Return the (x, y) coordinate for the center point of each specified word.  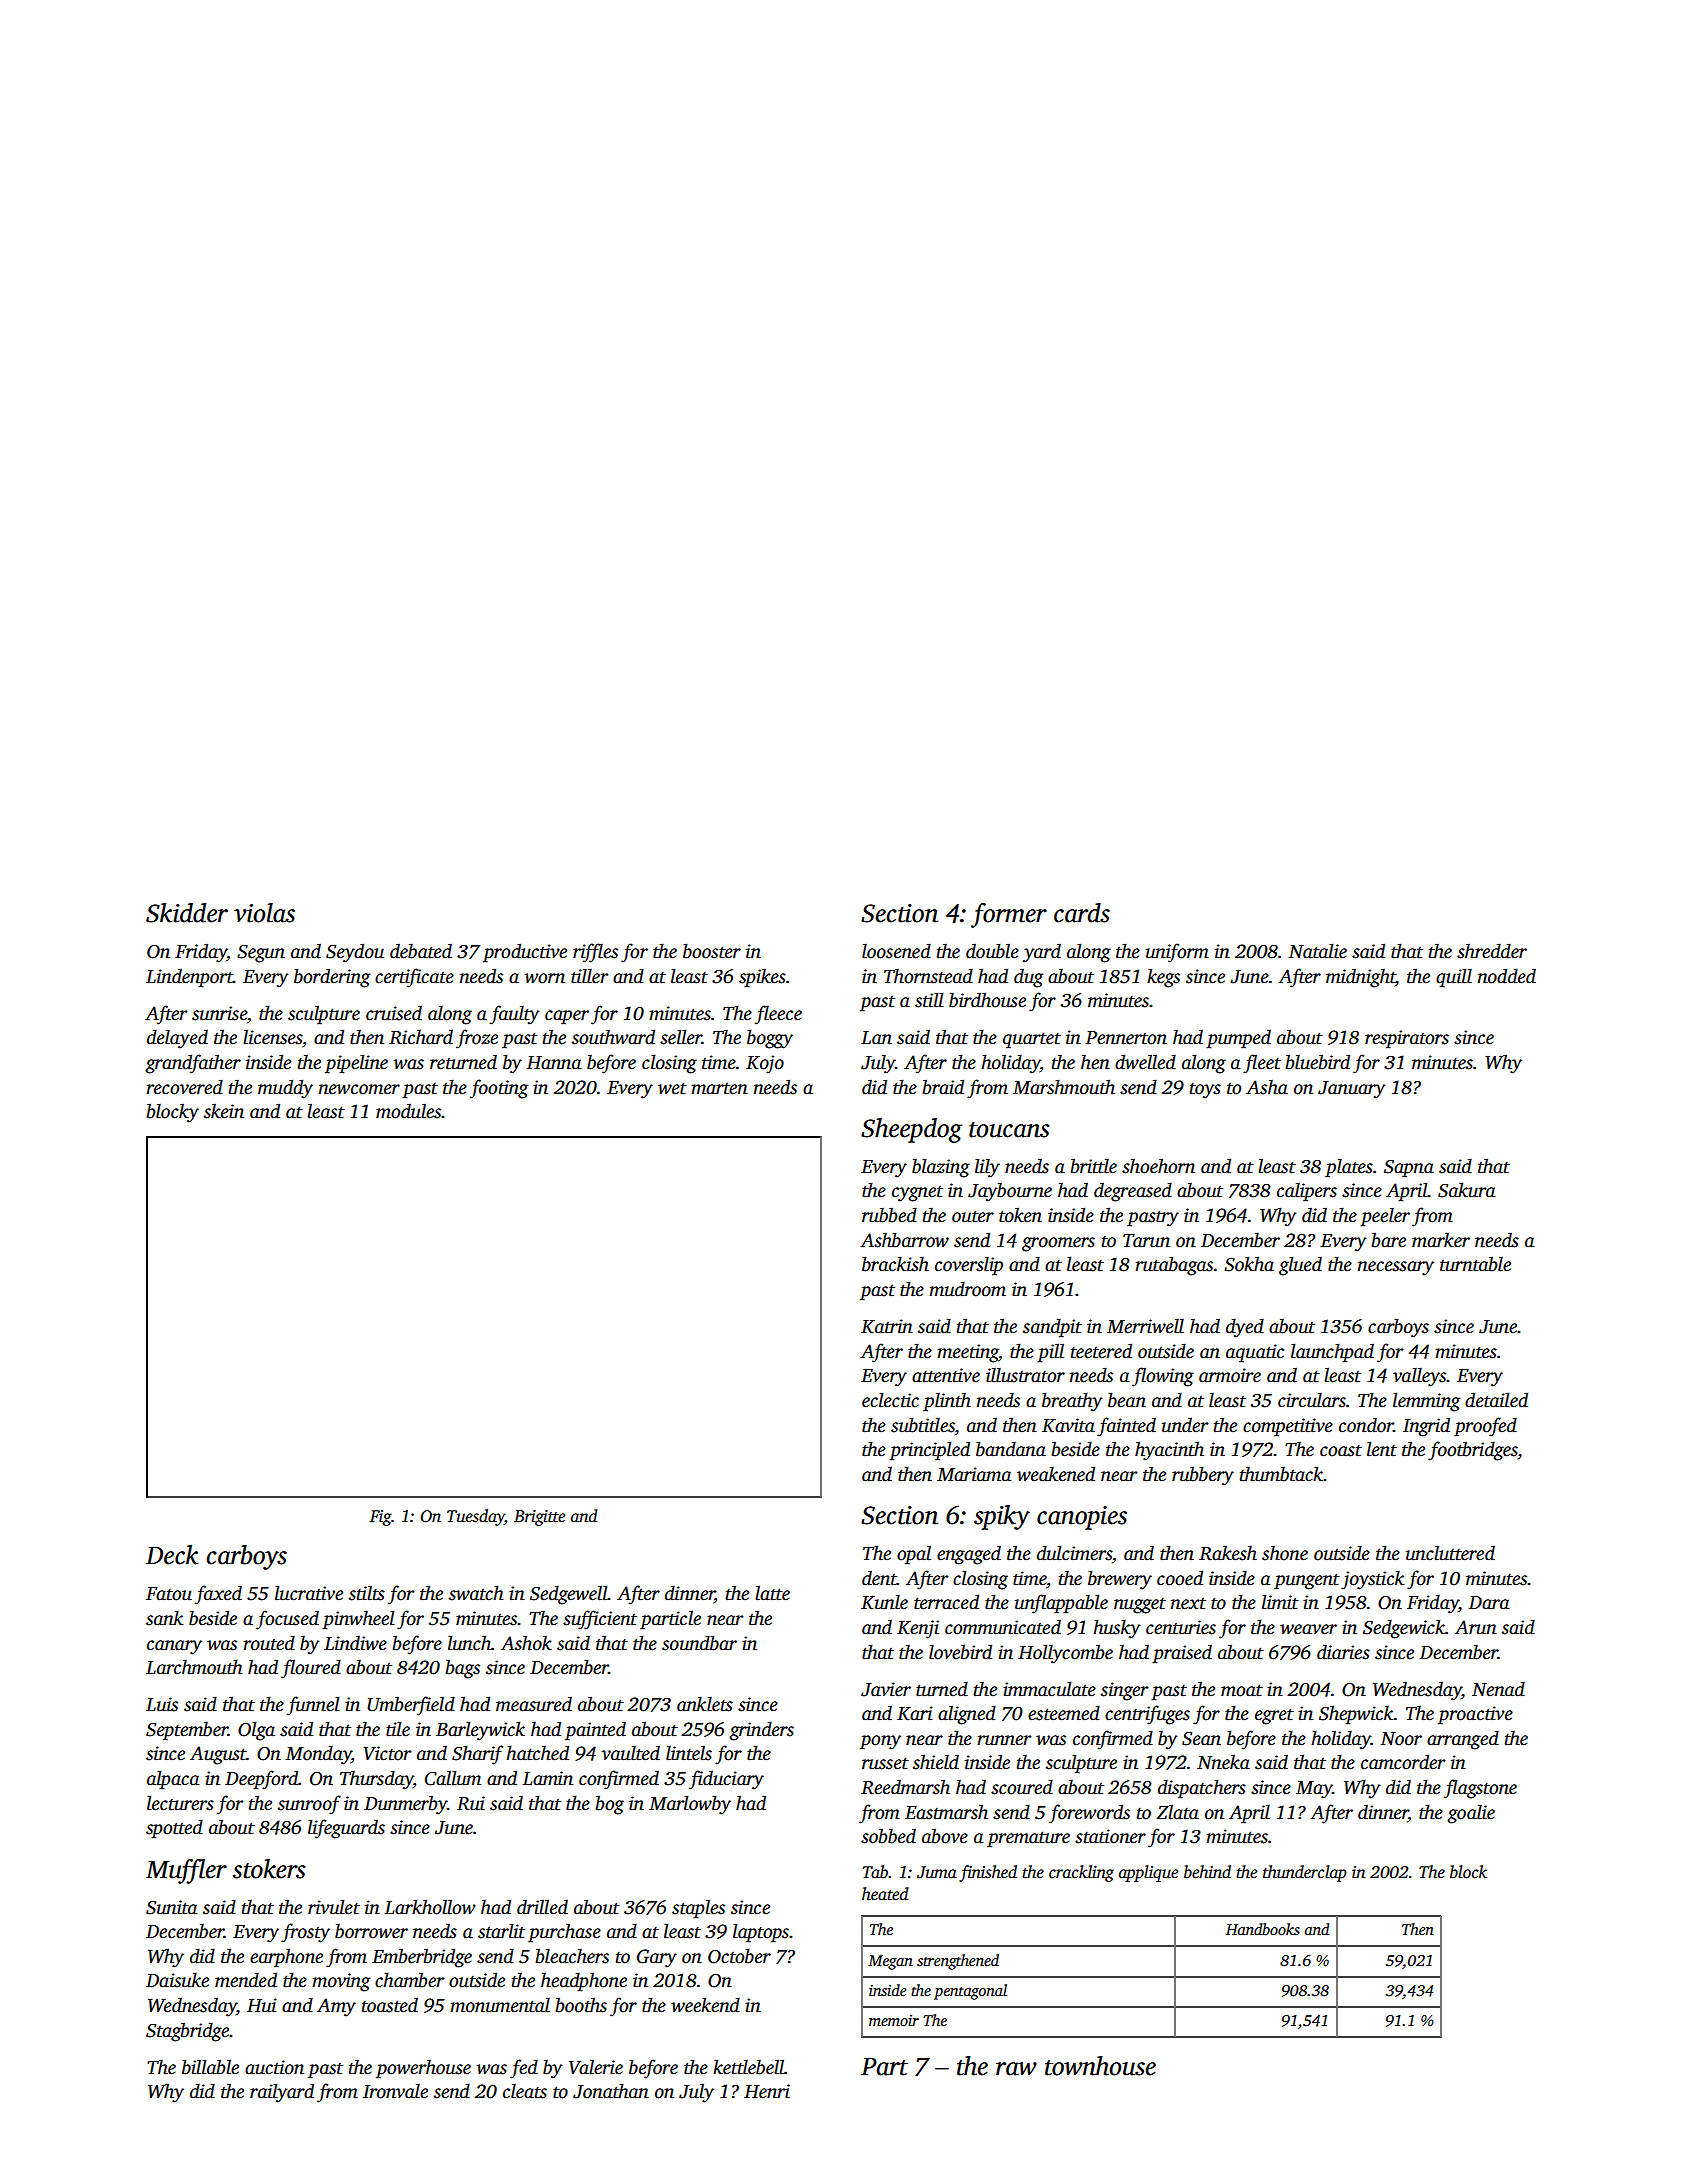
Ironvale (395, 2091)
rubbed (889, 1215)
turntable (1475, 1264)
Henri (767, 2091)
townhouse (1100, 2066)
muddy (285, 1089)
